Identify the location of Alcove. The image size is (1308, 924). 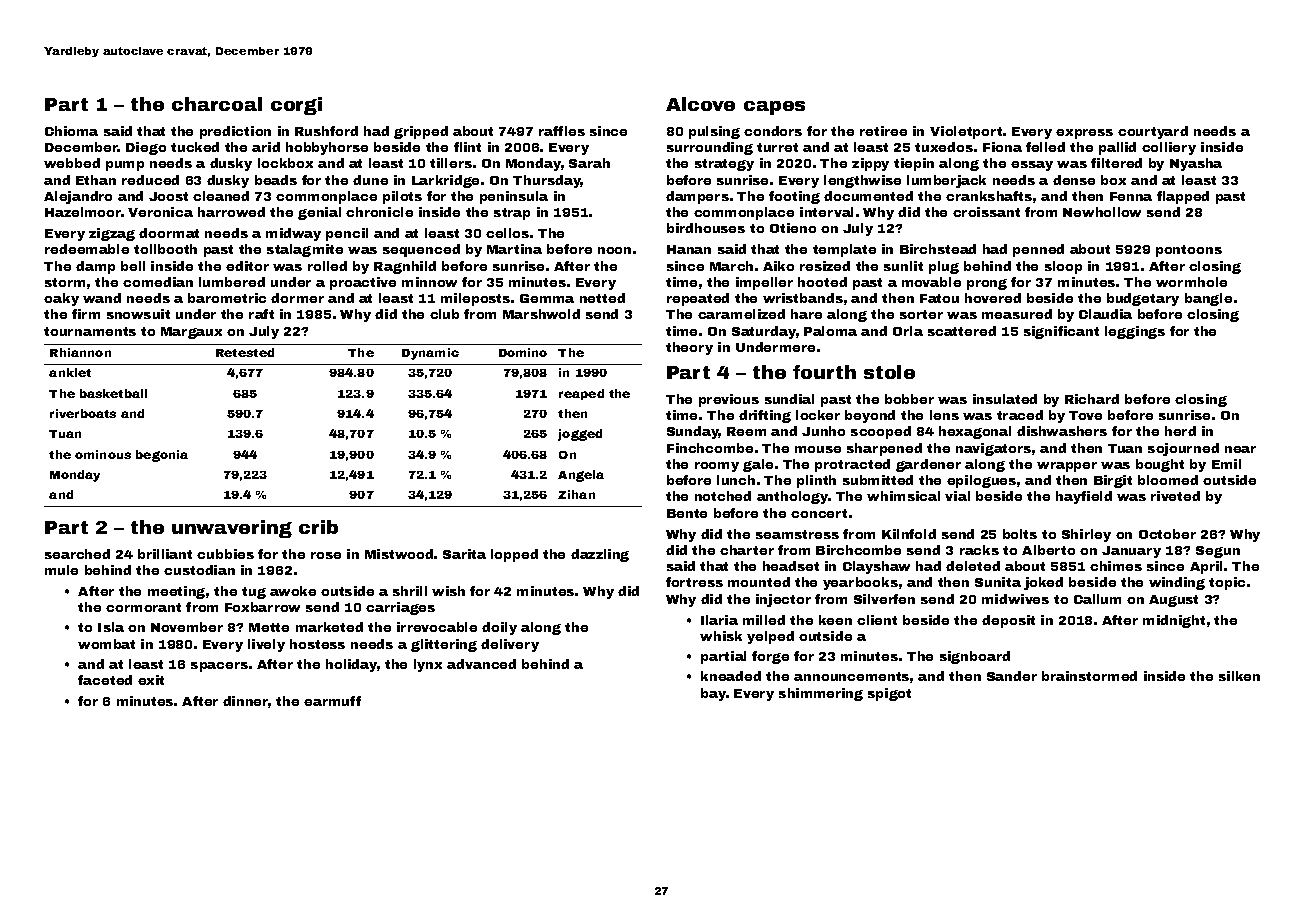
(700, 104).
